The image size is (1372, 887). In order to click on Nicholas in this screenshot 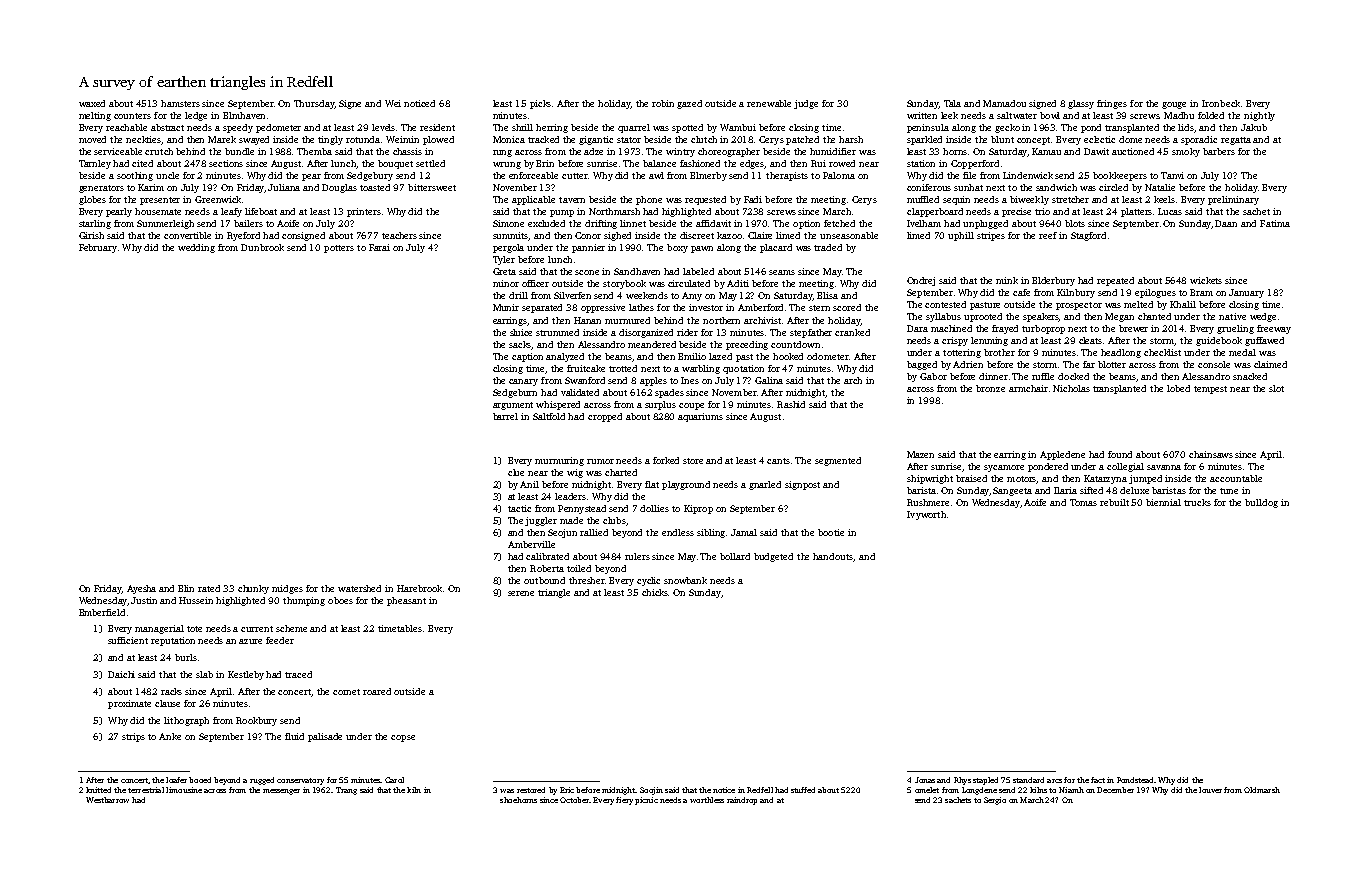, I will do `click(1071, 388)`.
